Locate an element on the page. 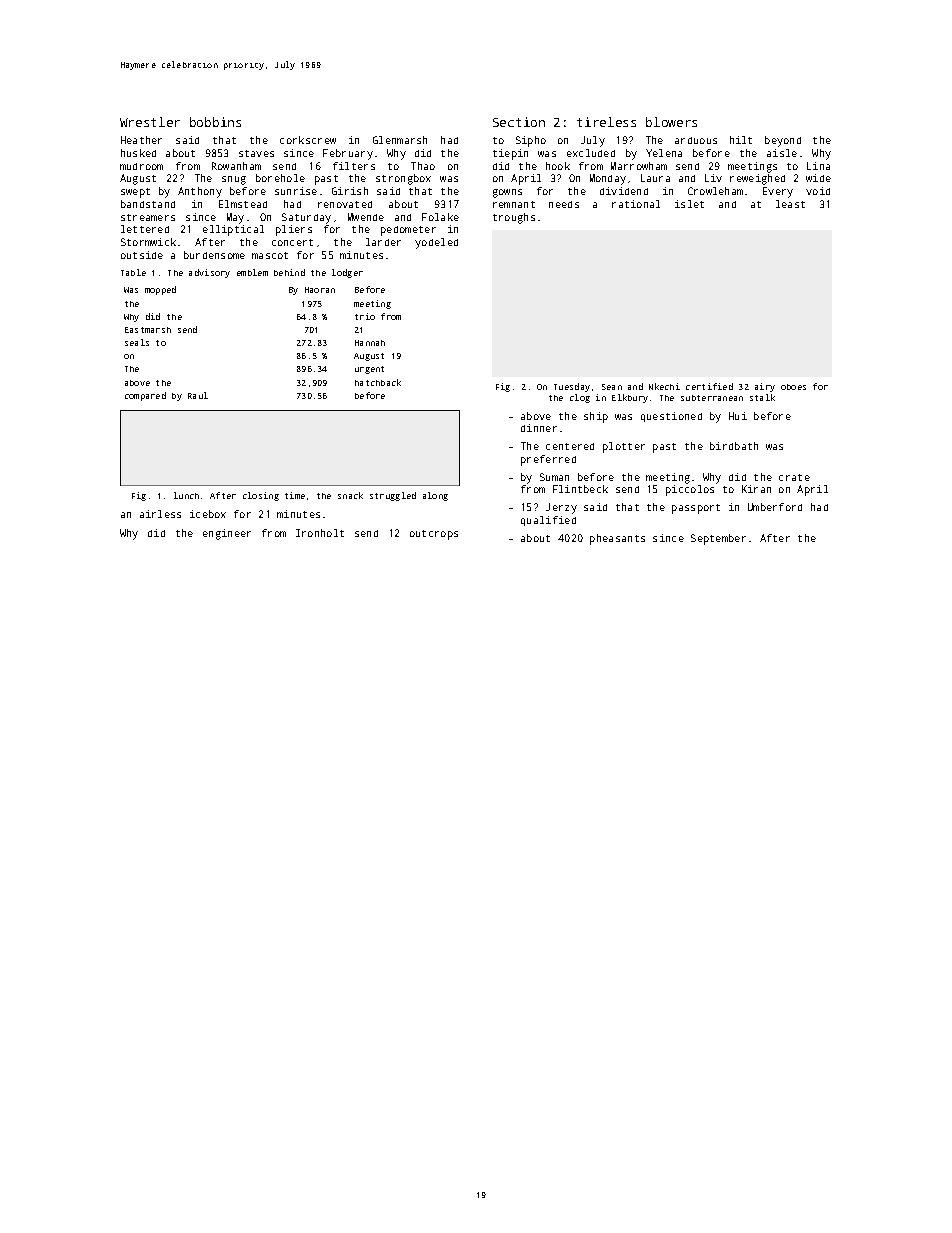 This image has height=1233, width=952. Lina is located at coordinates (818, 166).
